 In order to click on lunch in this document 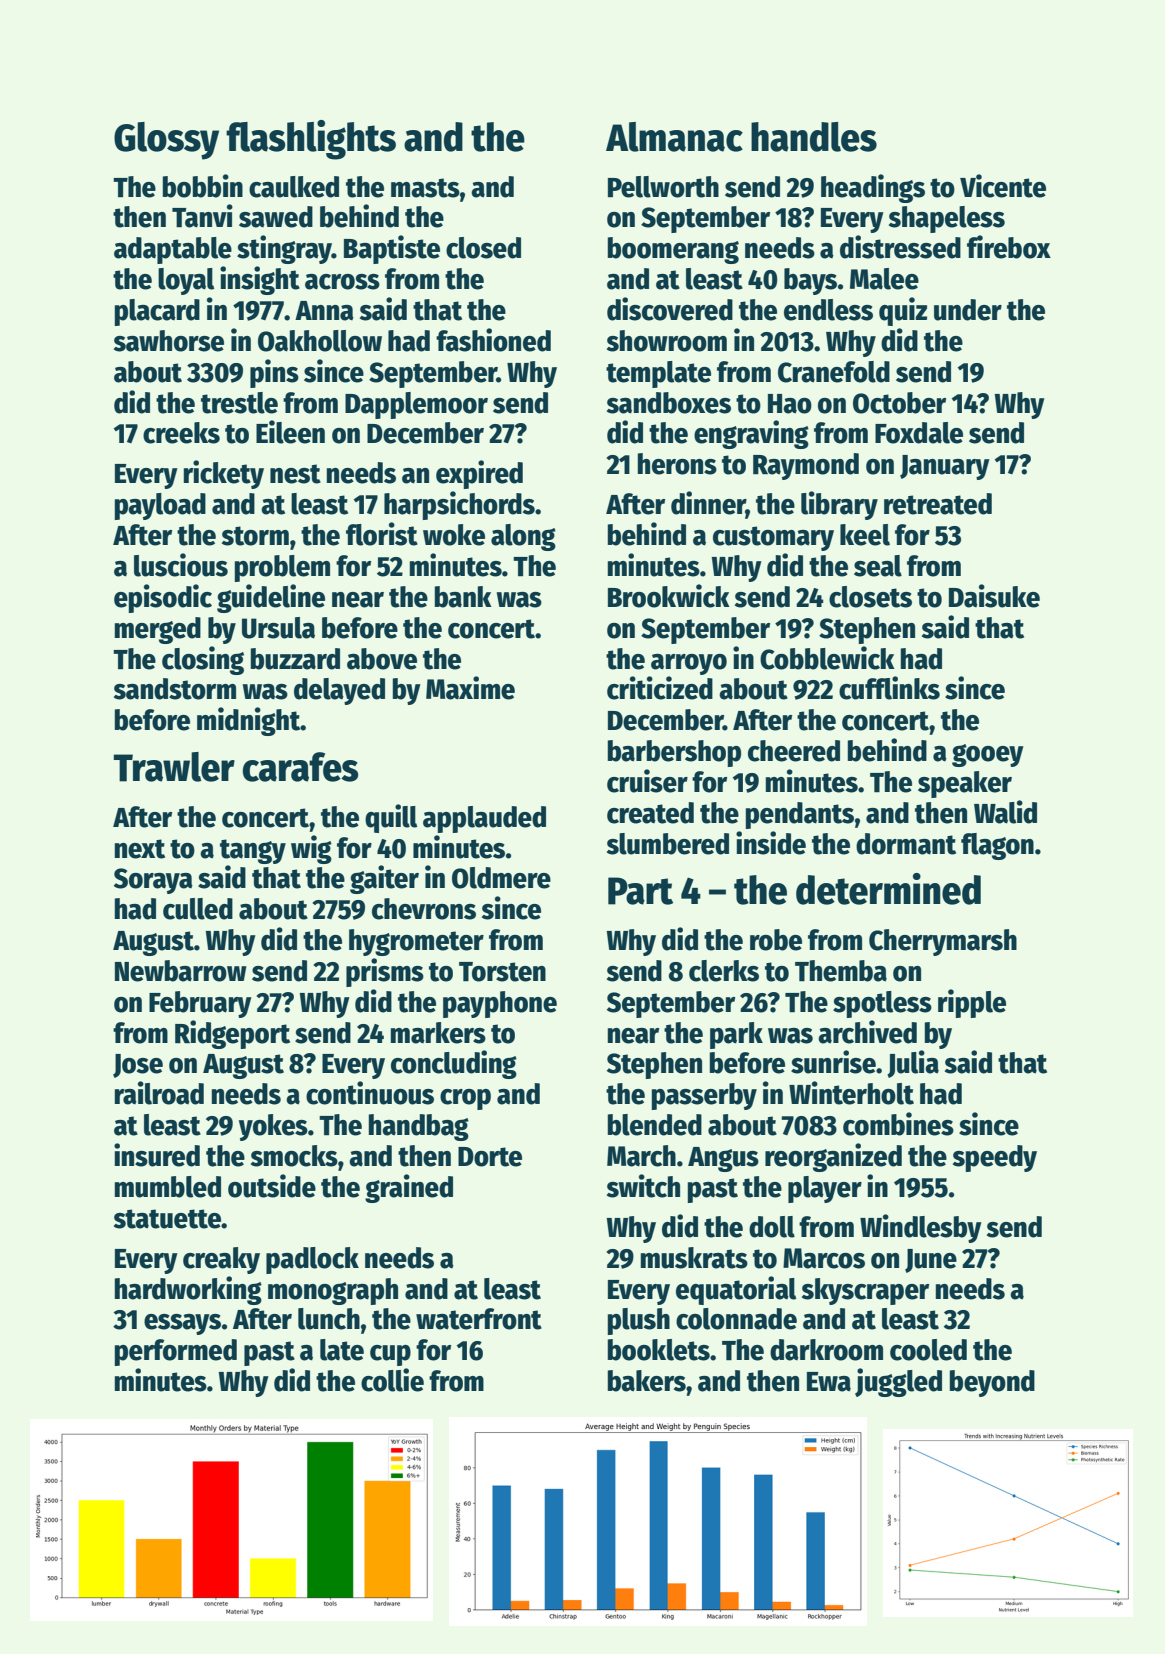, I will do `click(329, 1319)`.
